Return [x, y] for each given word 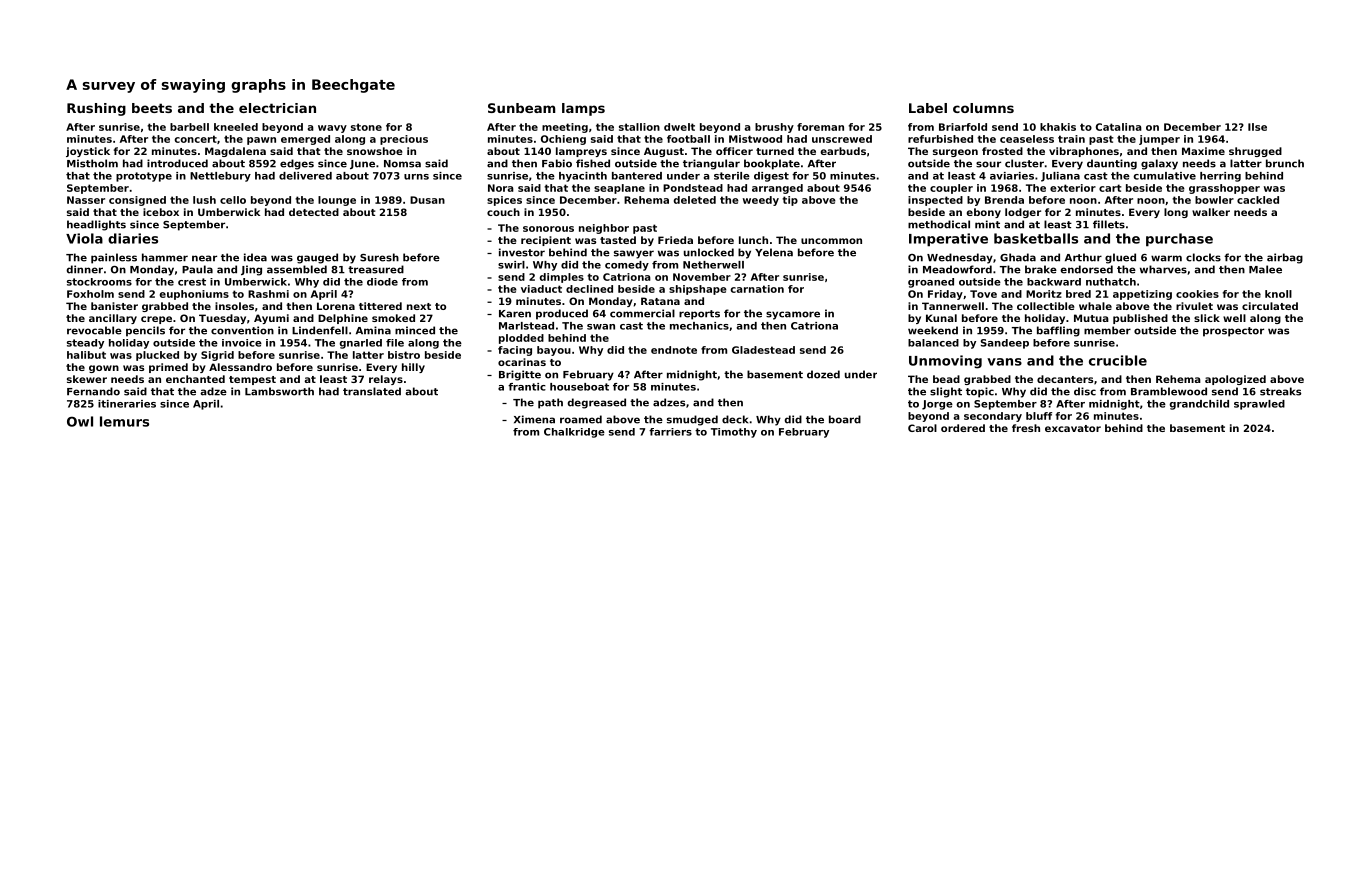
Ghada [1018, 257]
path [550, 403]
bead [946, 379]
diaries [133, 238]
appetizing [1142, 295]
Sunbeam [521, 108]
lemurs [124, 421]
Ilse [1257, 127]
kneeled [236, 127]
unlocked [709, 252]
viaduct [541, 289]
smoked [393, 318]
